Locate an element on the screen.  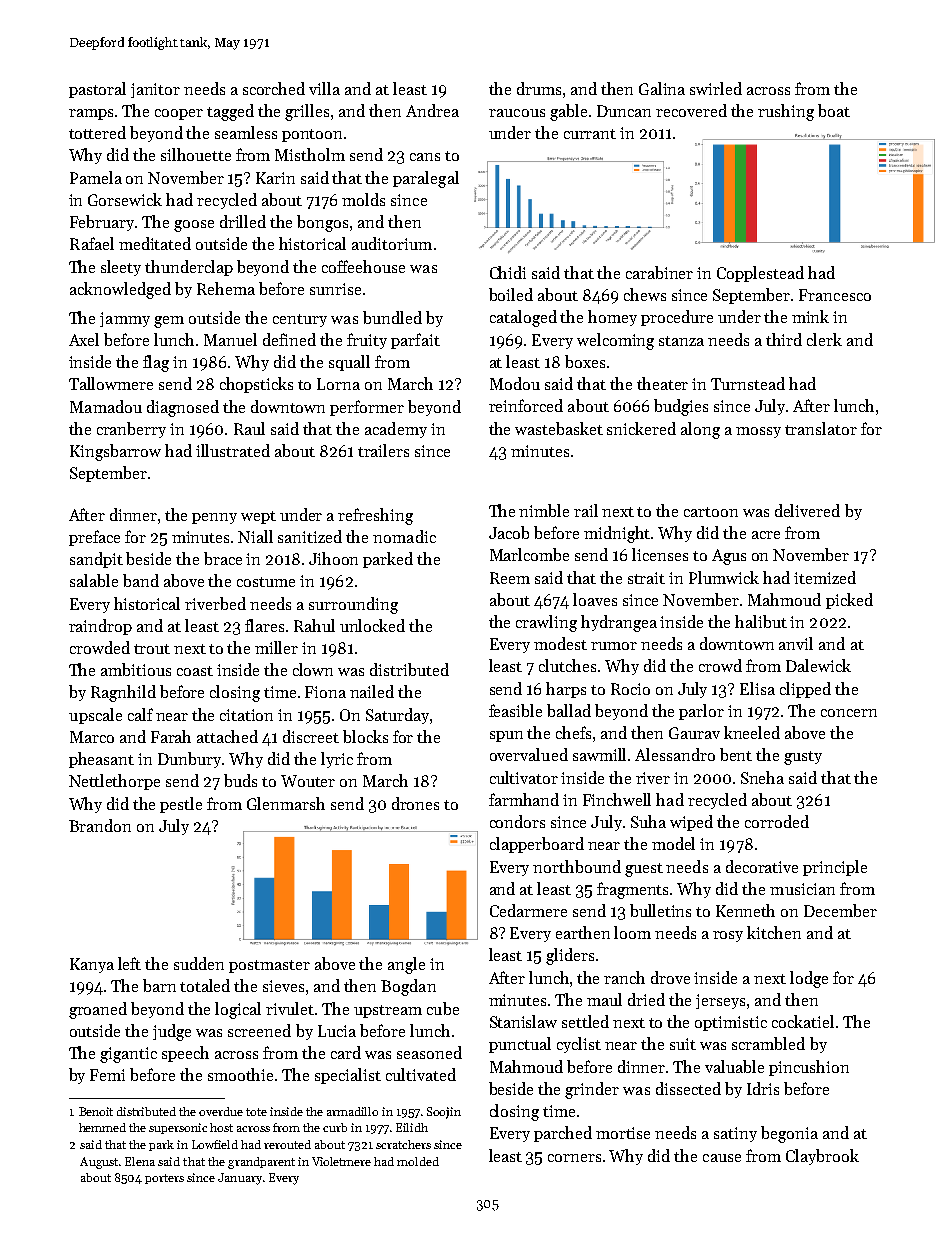
costume is located at coordinates (266, 582).
